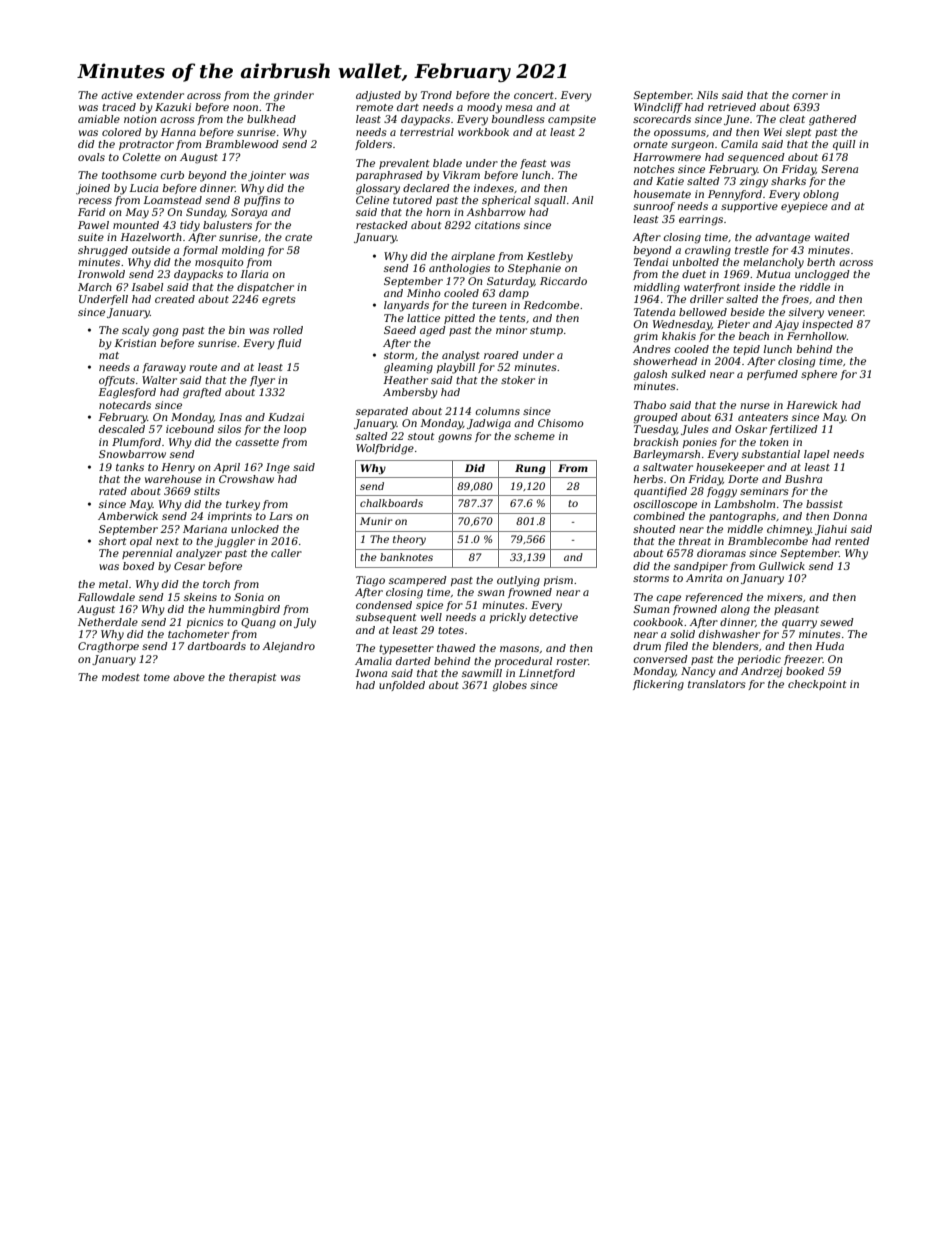 Image resolution: width=952 pixels, height=1233 pixels. Describe the element at coordinates (852, 541) in the screenshot. I see `rented` at that location.
